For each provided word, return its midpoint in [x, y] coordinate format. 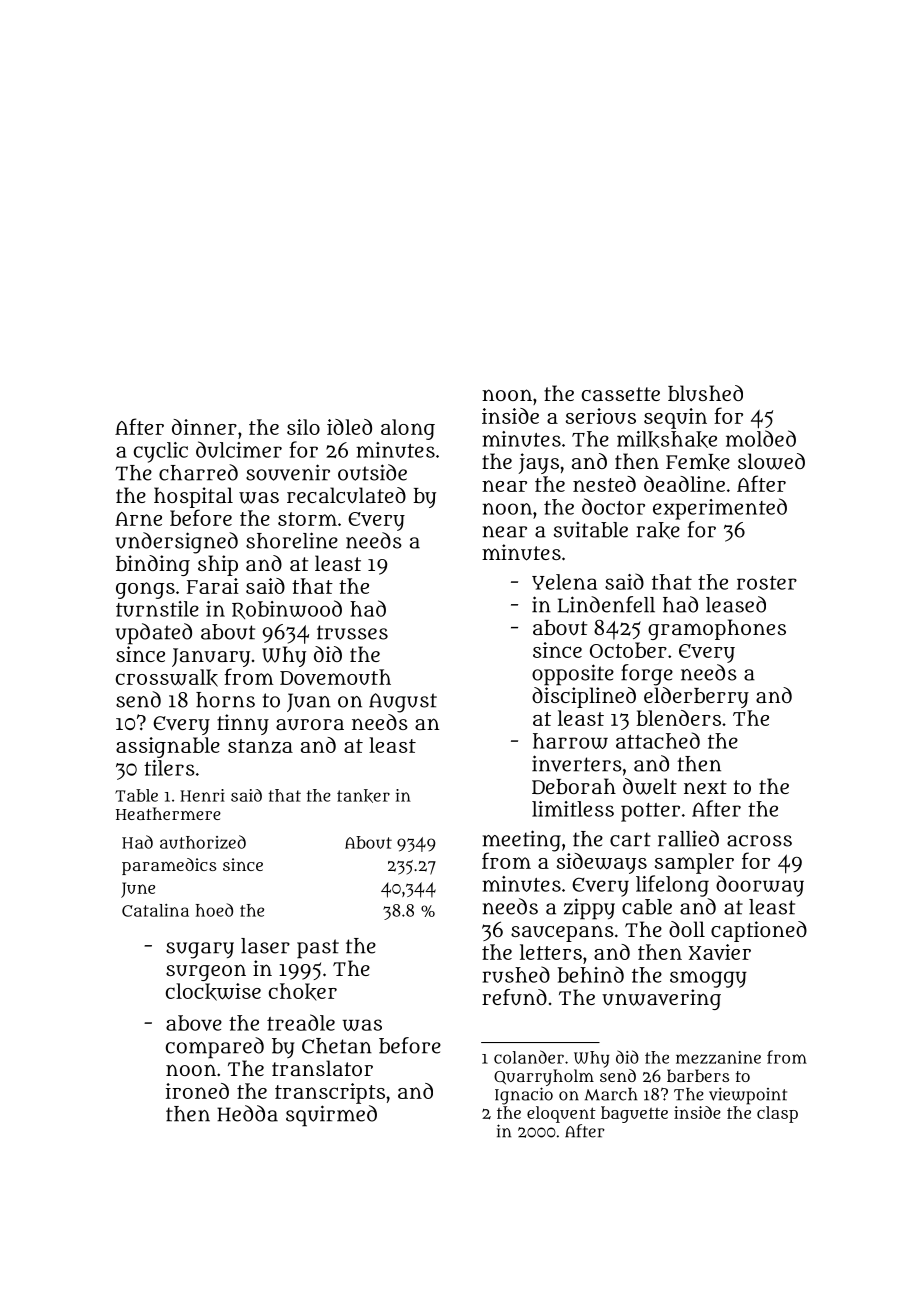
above [194, 1023]
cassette [621, 394]
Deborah [574, 786]
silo [303, 427]
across [759, 841]
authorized [203, 842]
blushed [705, 393]
